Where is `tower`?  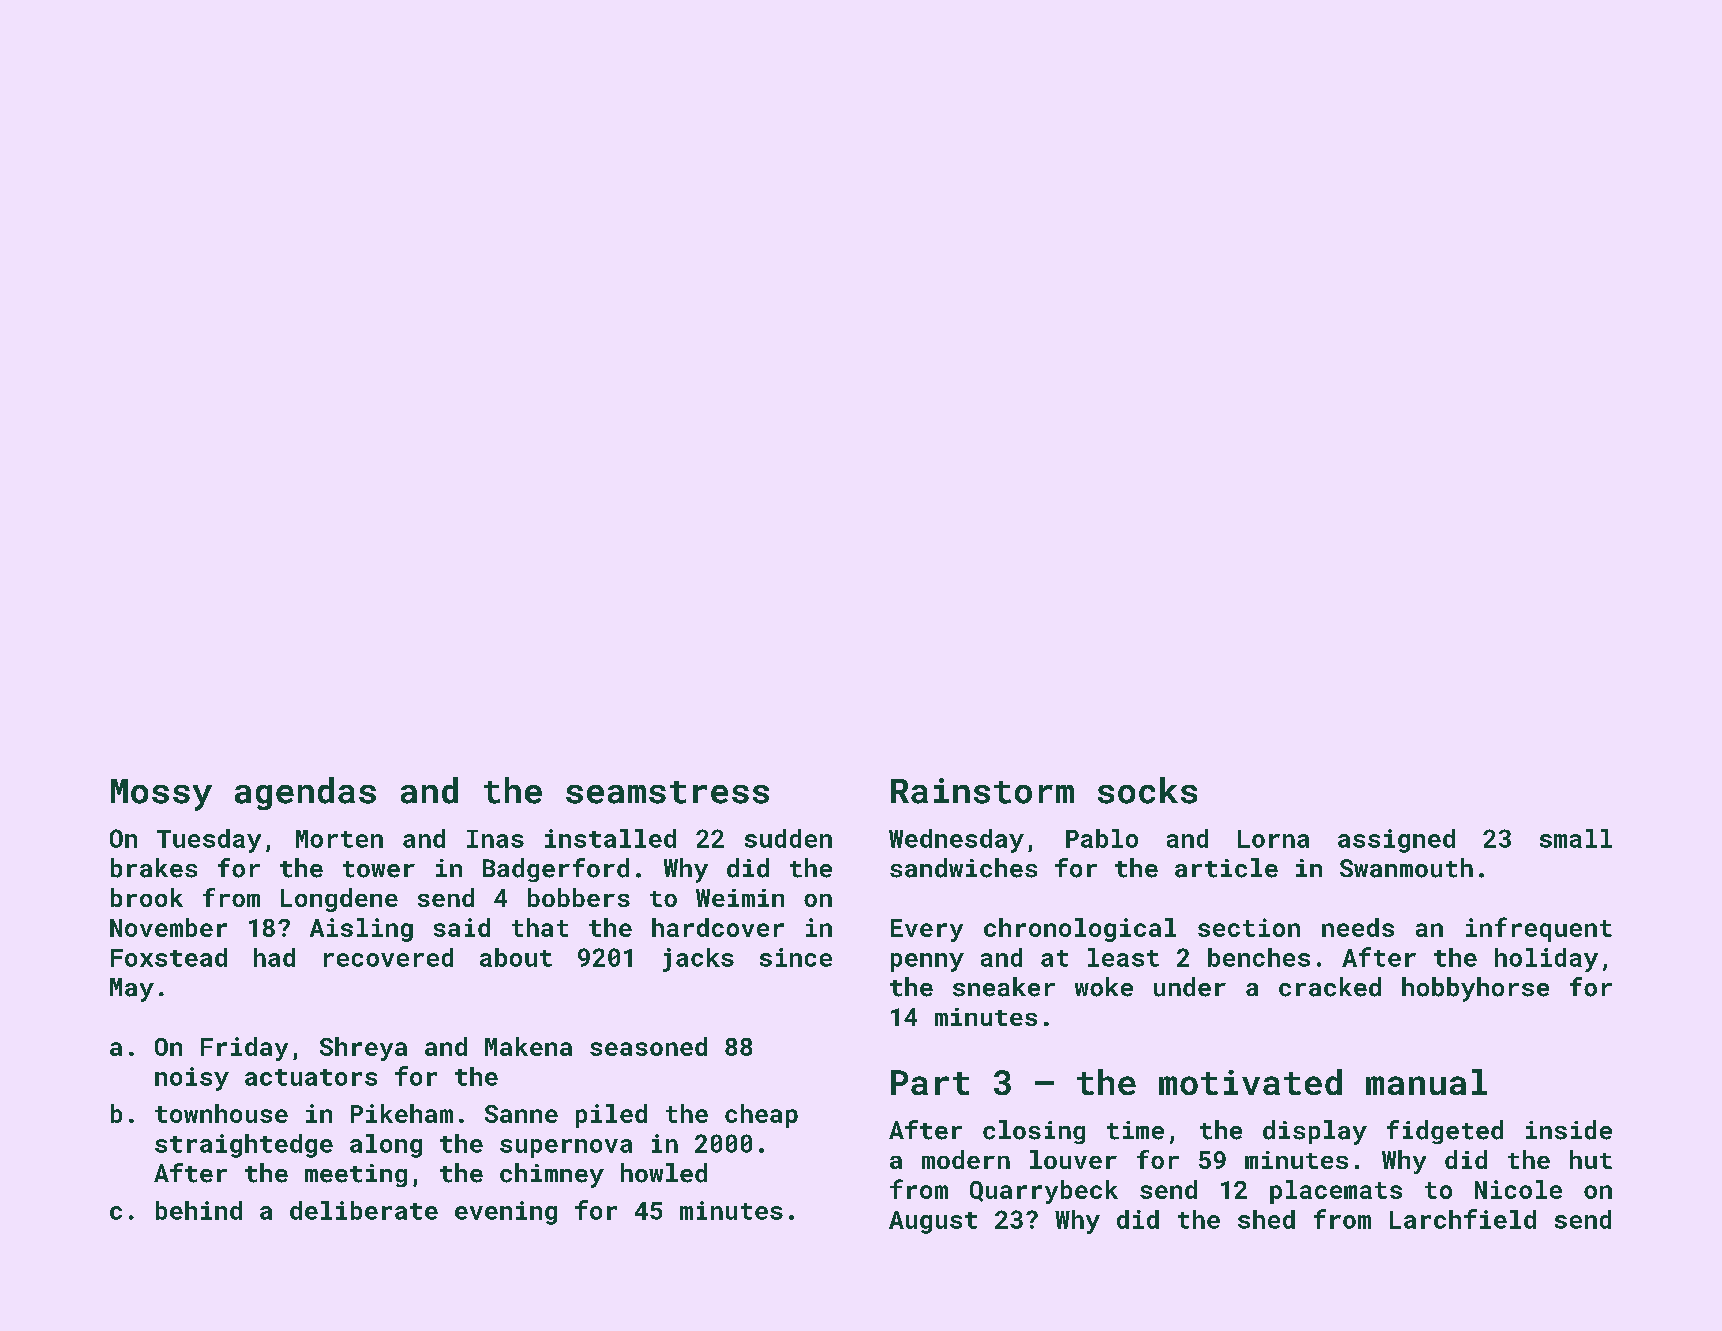
tower is located at coordinates (379, 869).
